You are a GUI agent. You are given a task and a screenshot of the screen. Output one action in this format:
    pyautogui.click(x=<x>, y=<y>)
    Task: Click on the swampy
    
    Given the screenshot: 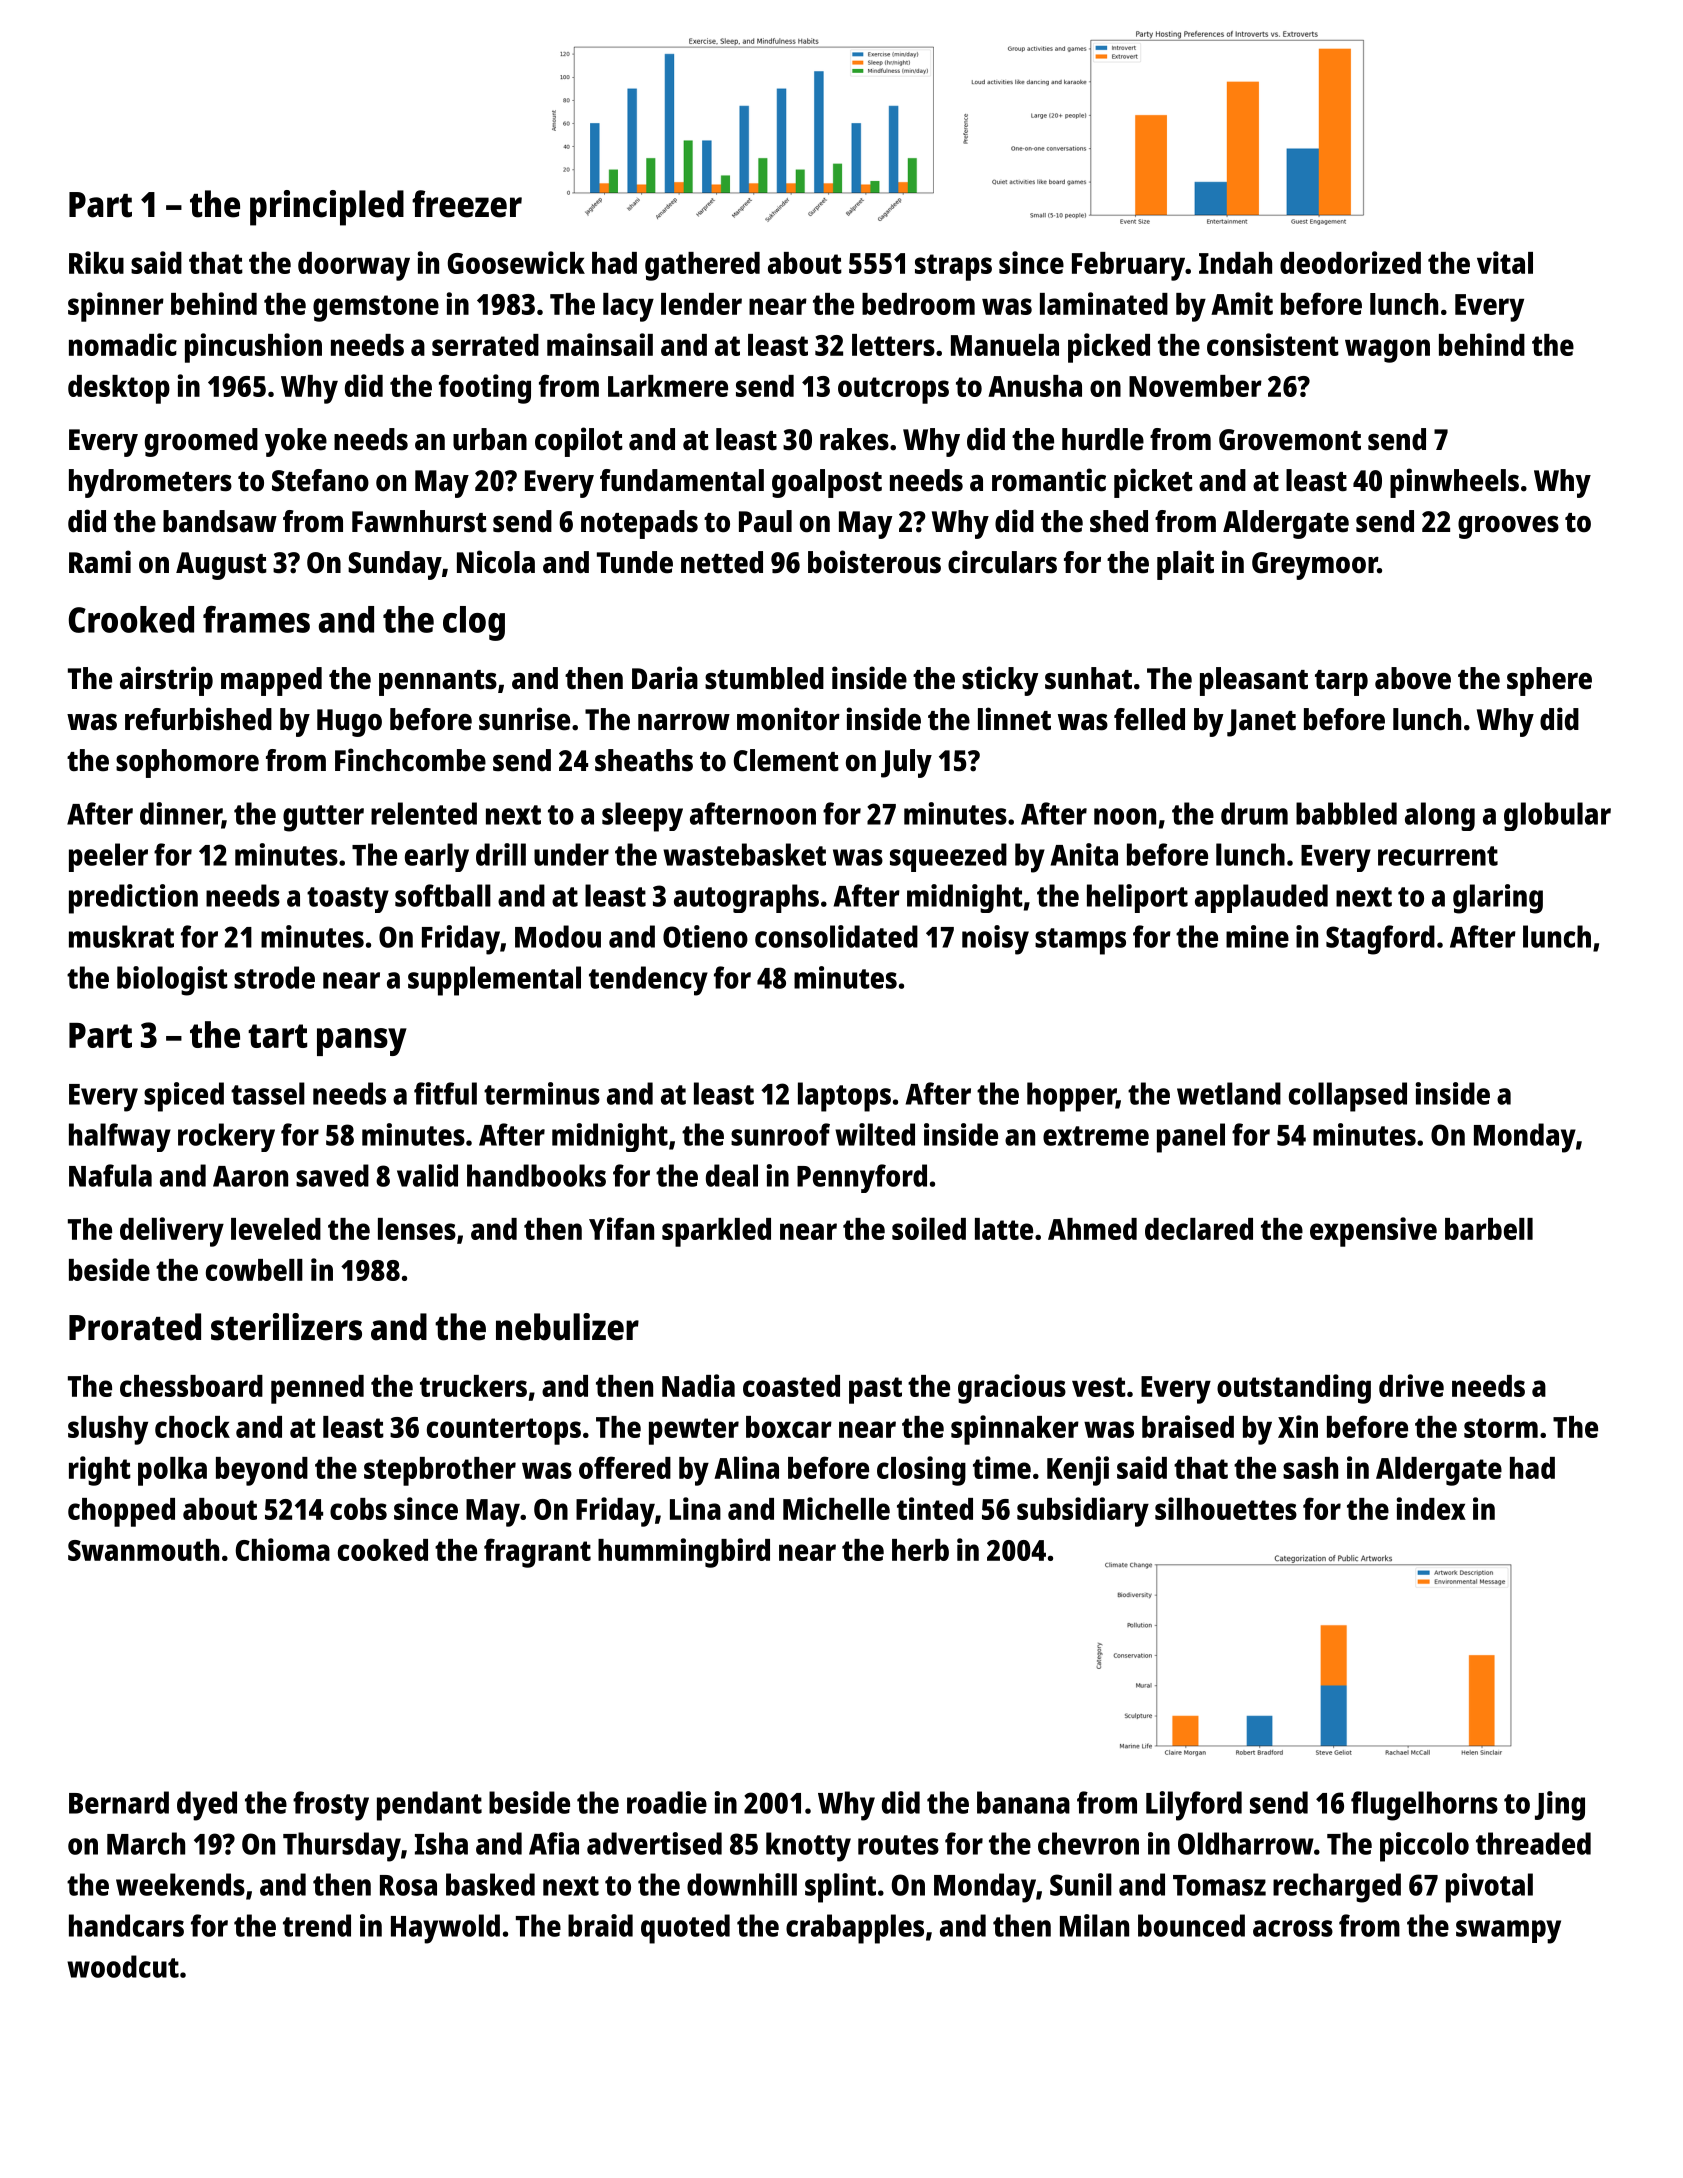 What is the action you would take?
    pyautogui.click(x=1508, y=1932)
